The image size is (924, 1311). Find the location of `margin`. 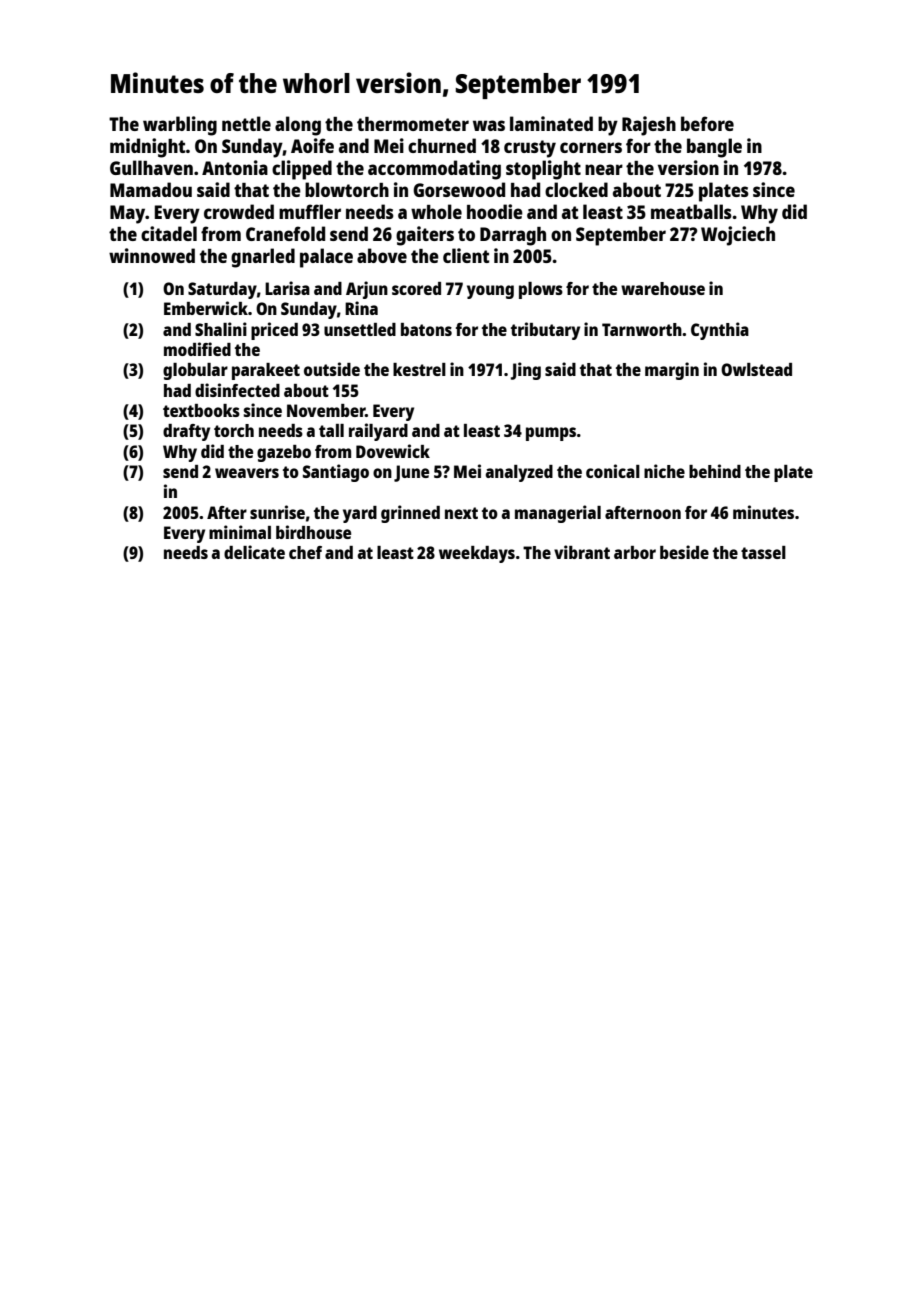

margin is located at coordinates (672, 371).
